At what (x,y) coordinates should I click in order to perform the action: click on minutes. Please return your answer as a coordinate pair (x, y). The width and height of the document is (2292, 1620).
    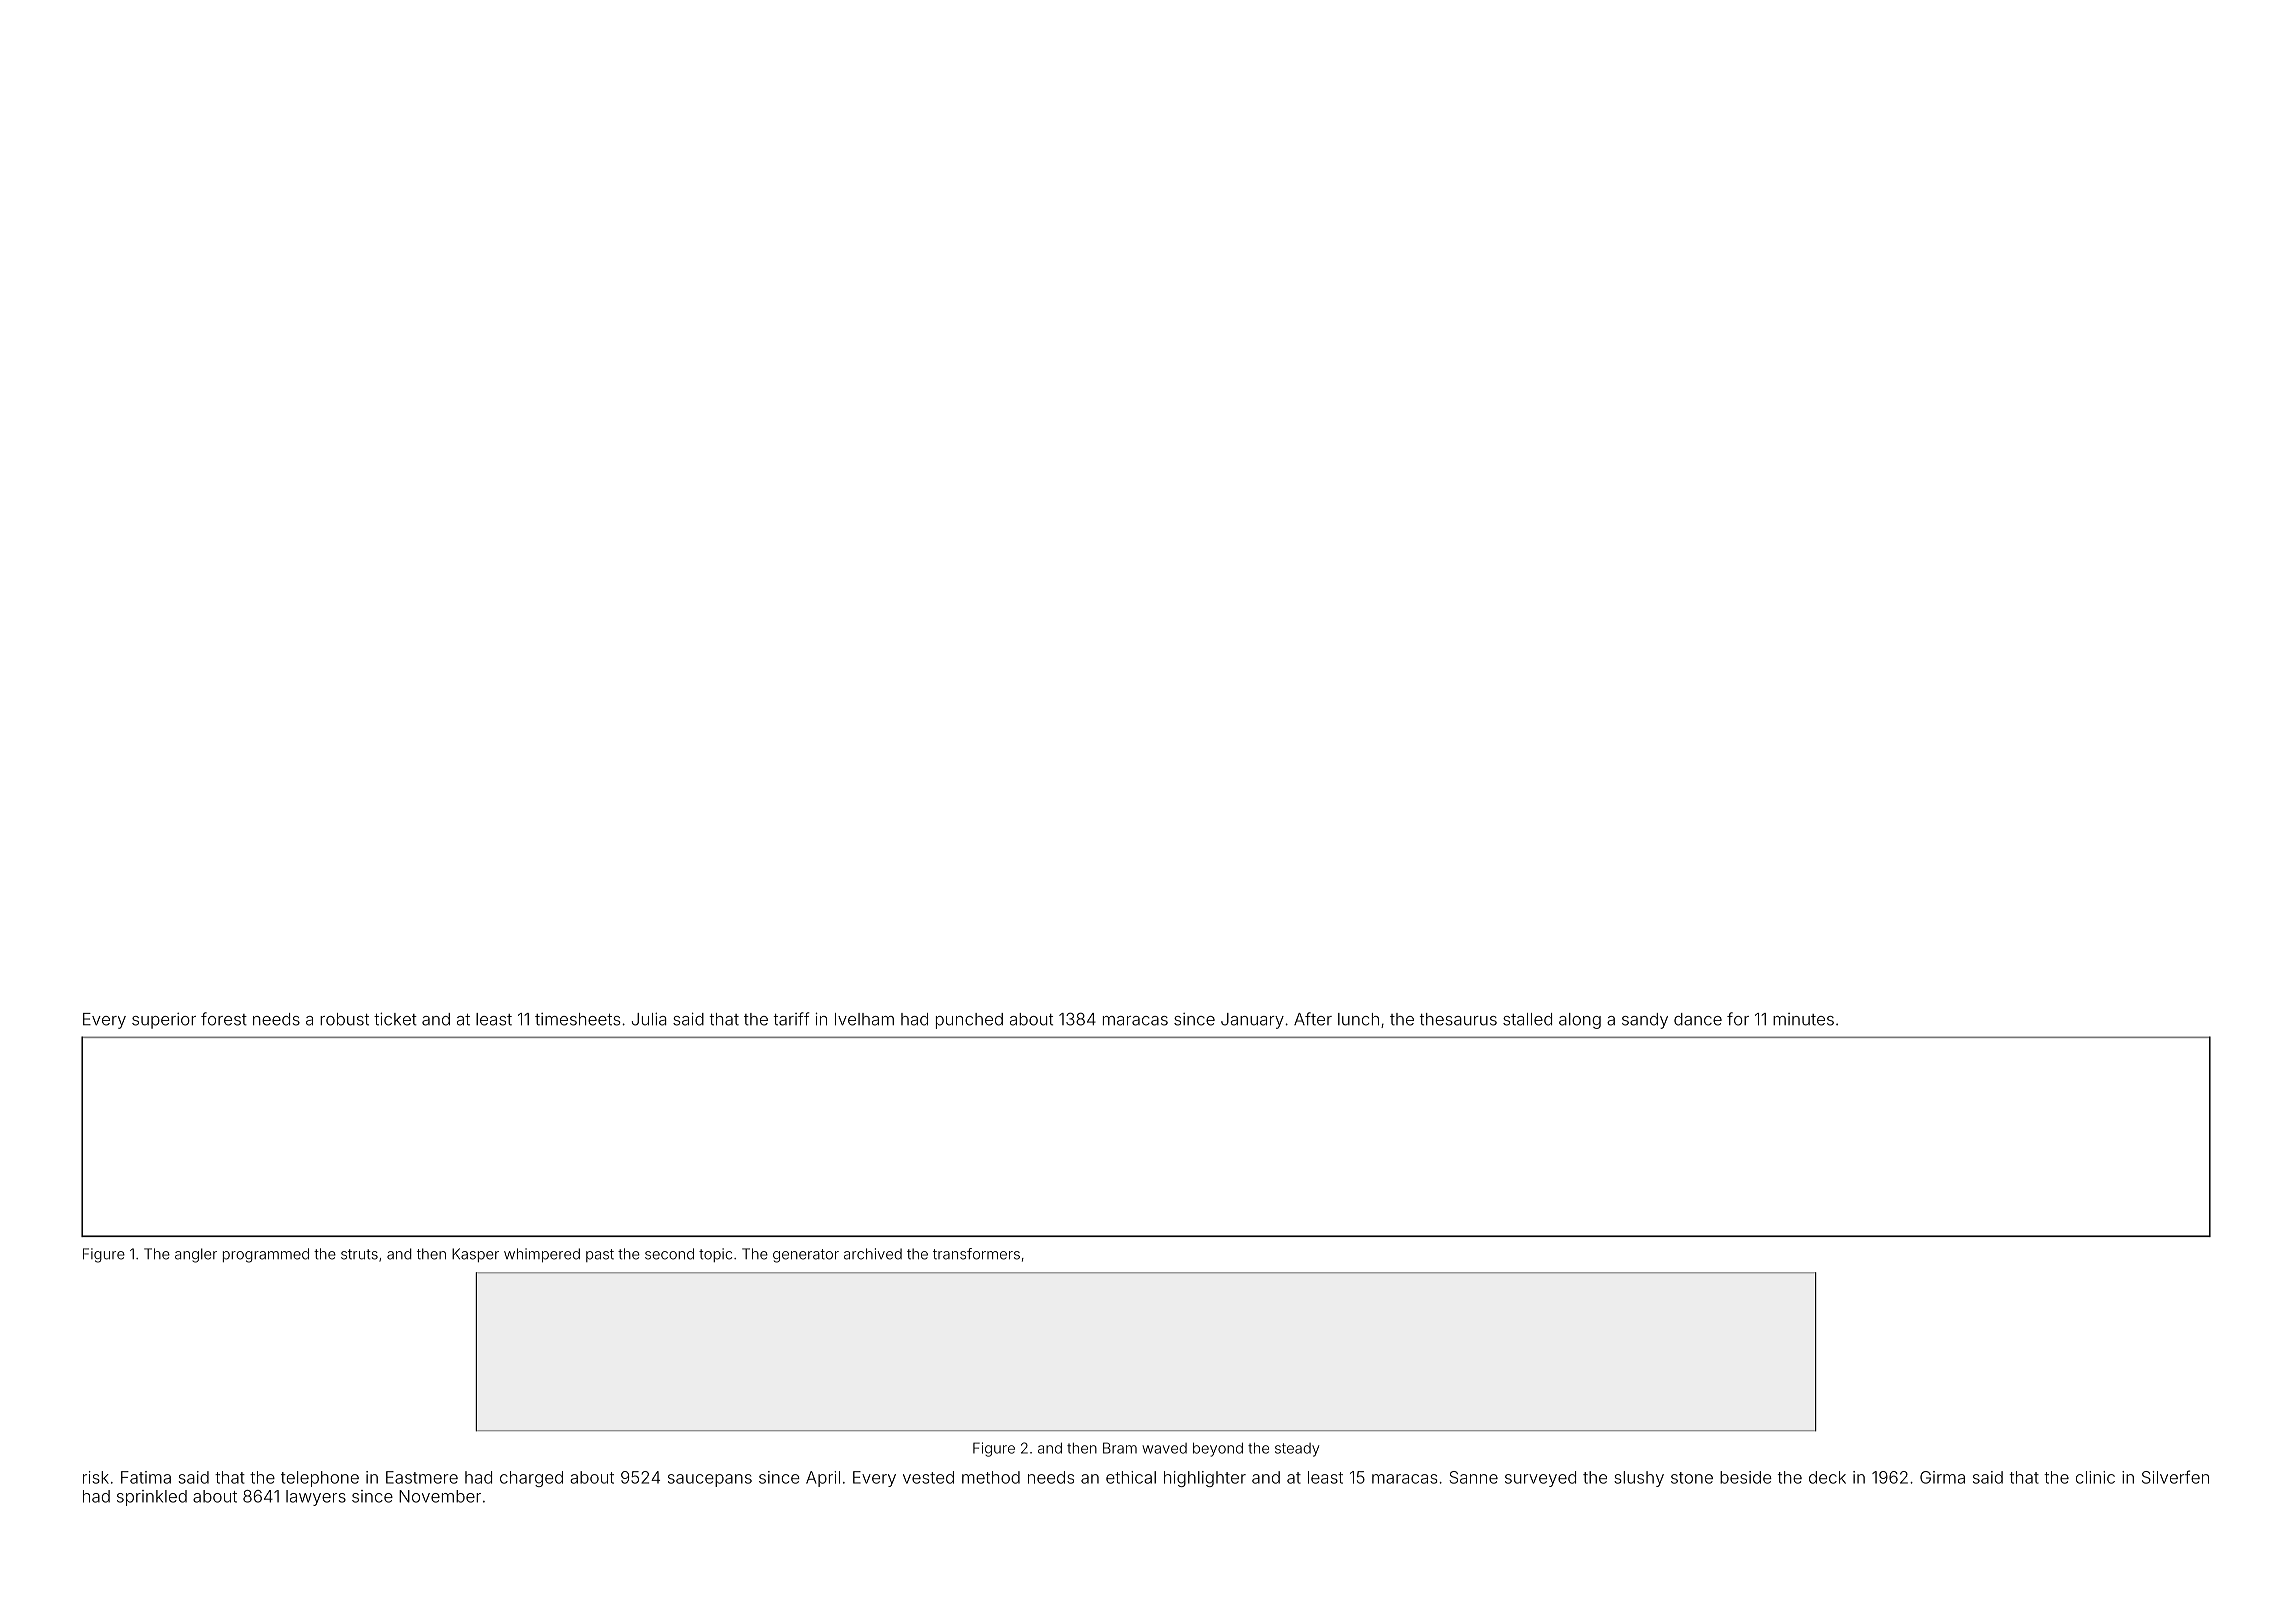
    Looking at the image, I should click on (1803, 1019).
